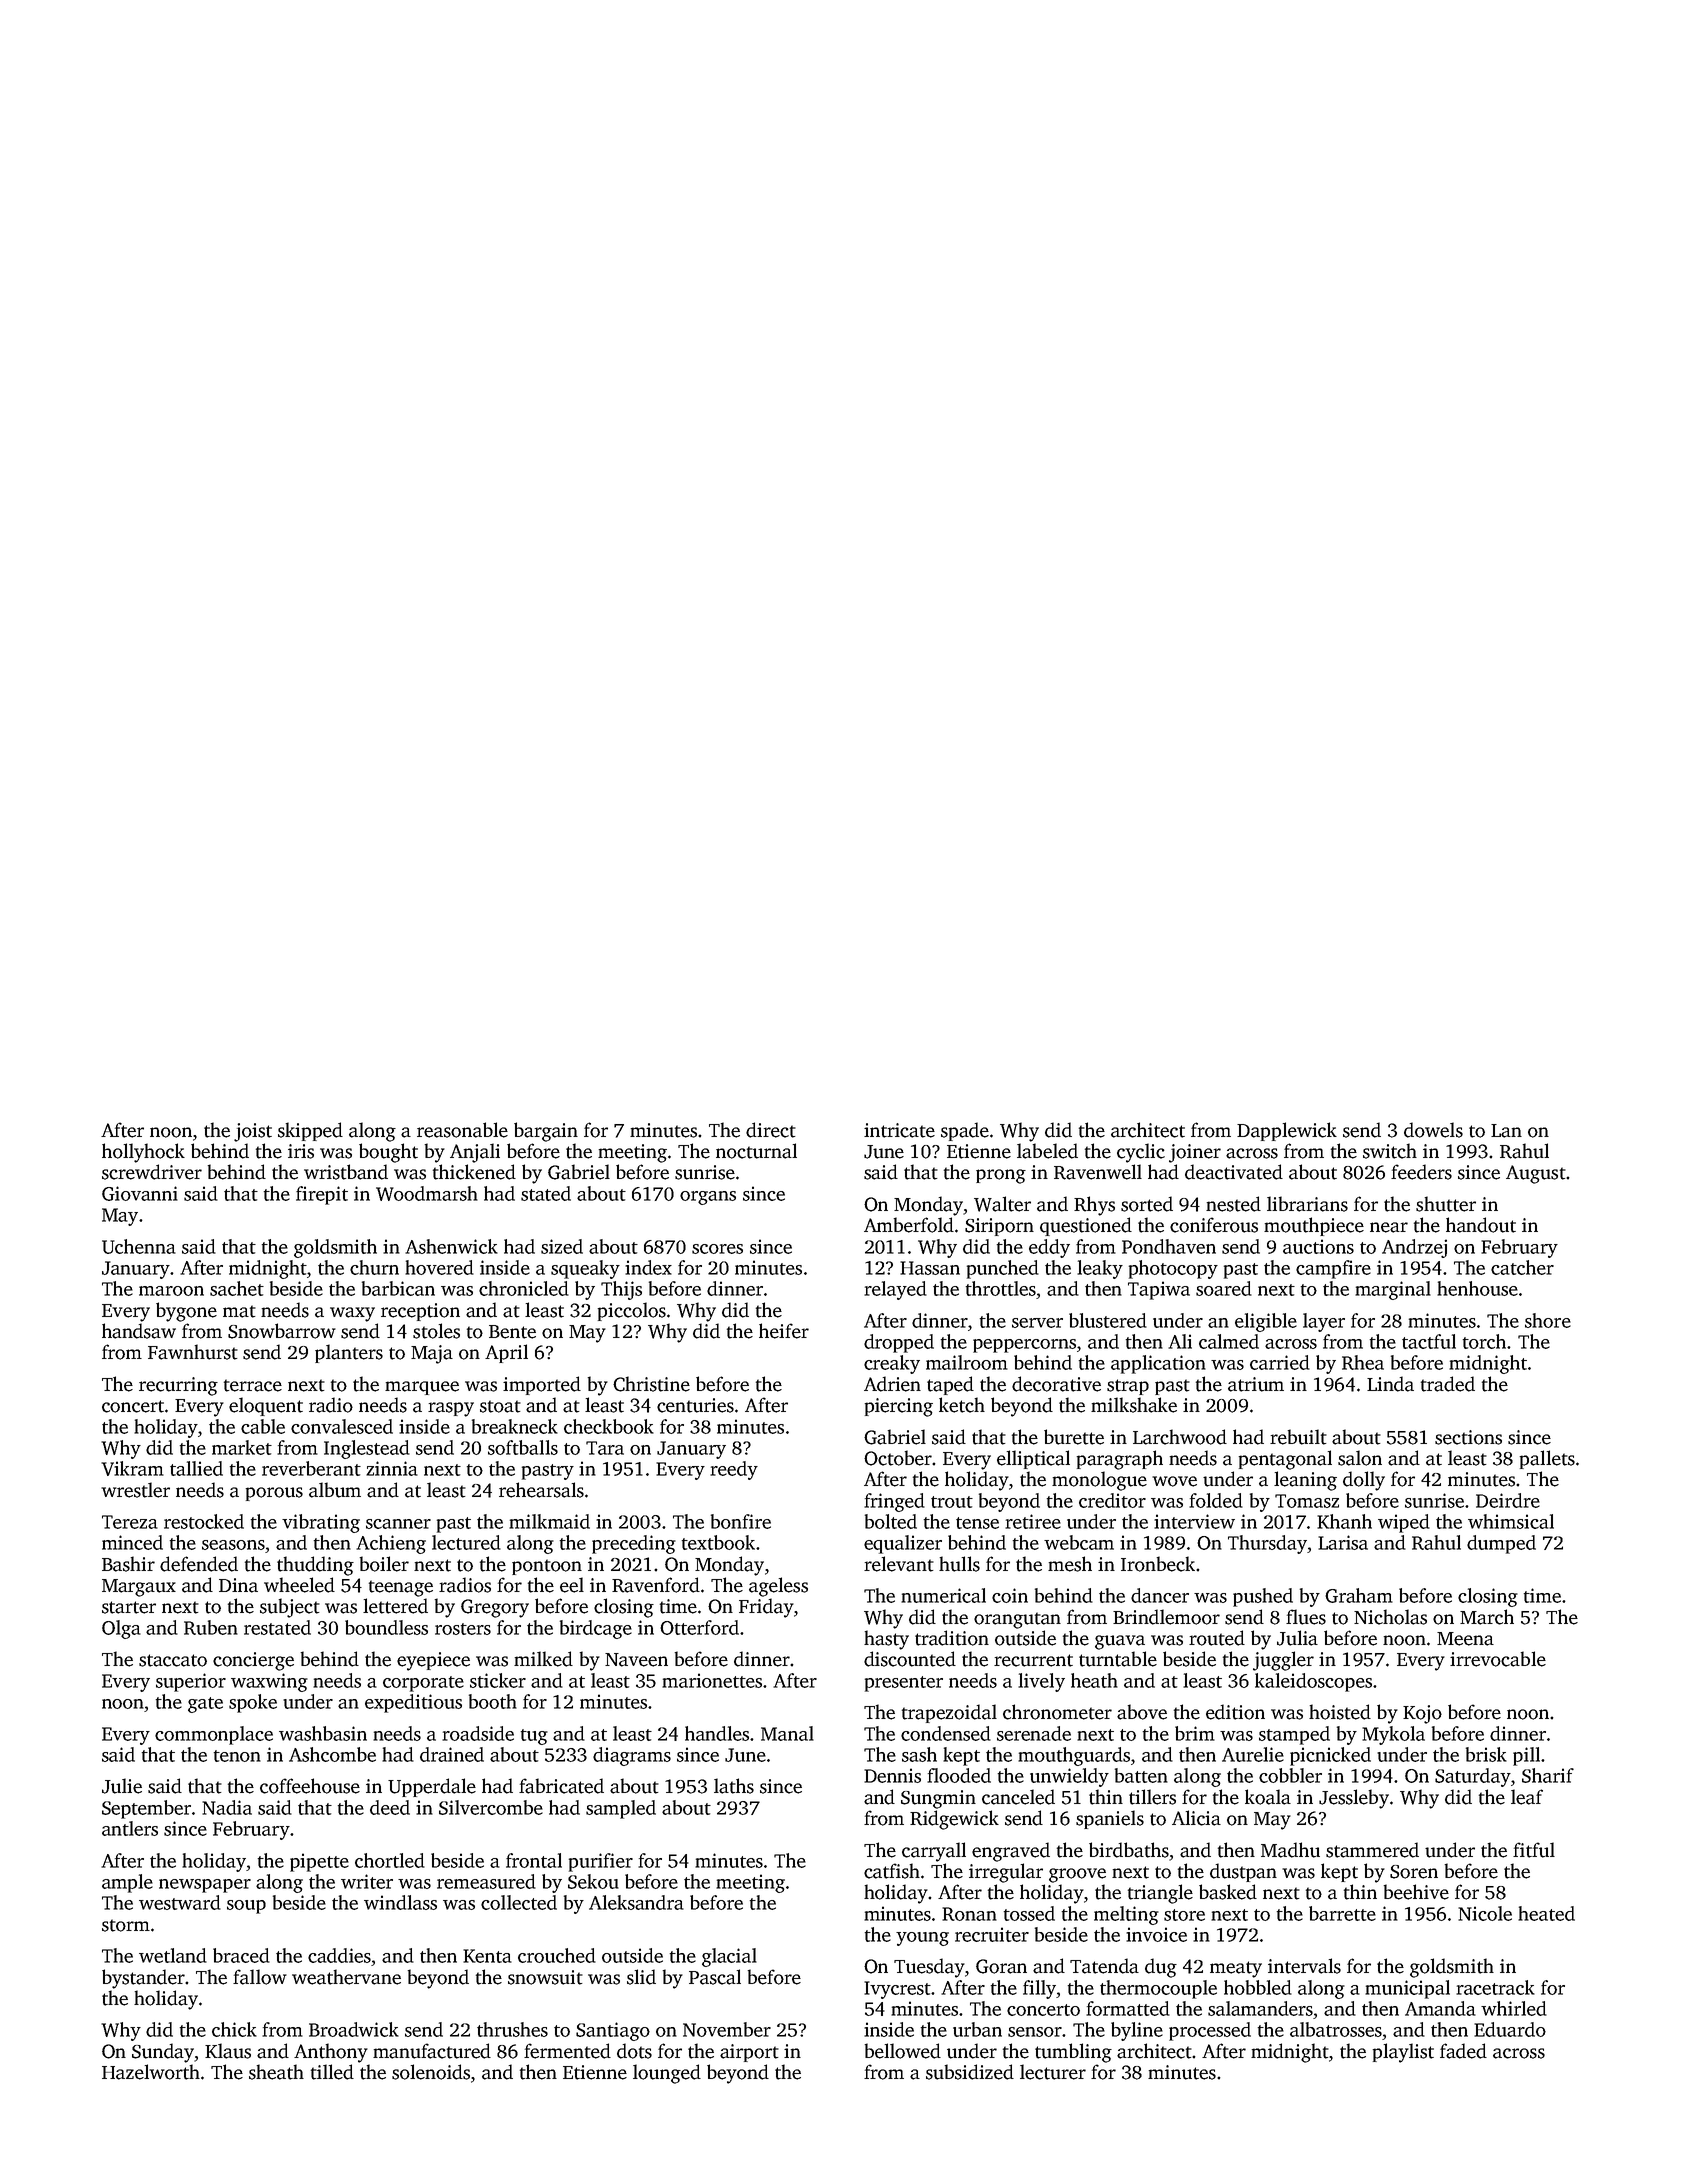 This page has width=1683, height=2178. Describe the element at coordinates (1463, 2051) in the page. I see `faded` at that location.
